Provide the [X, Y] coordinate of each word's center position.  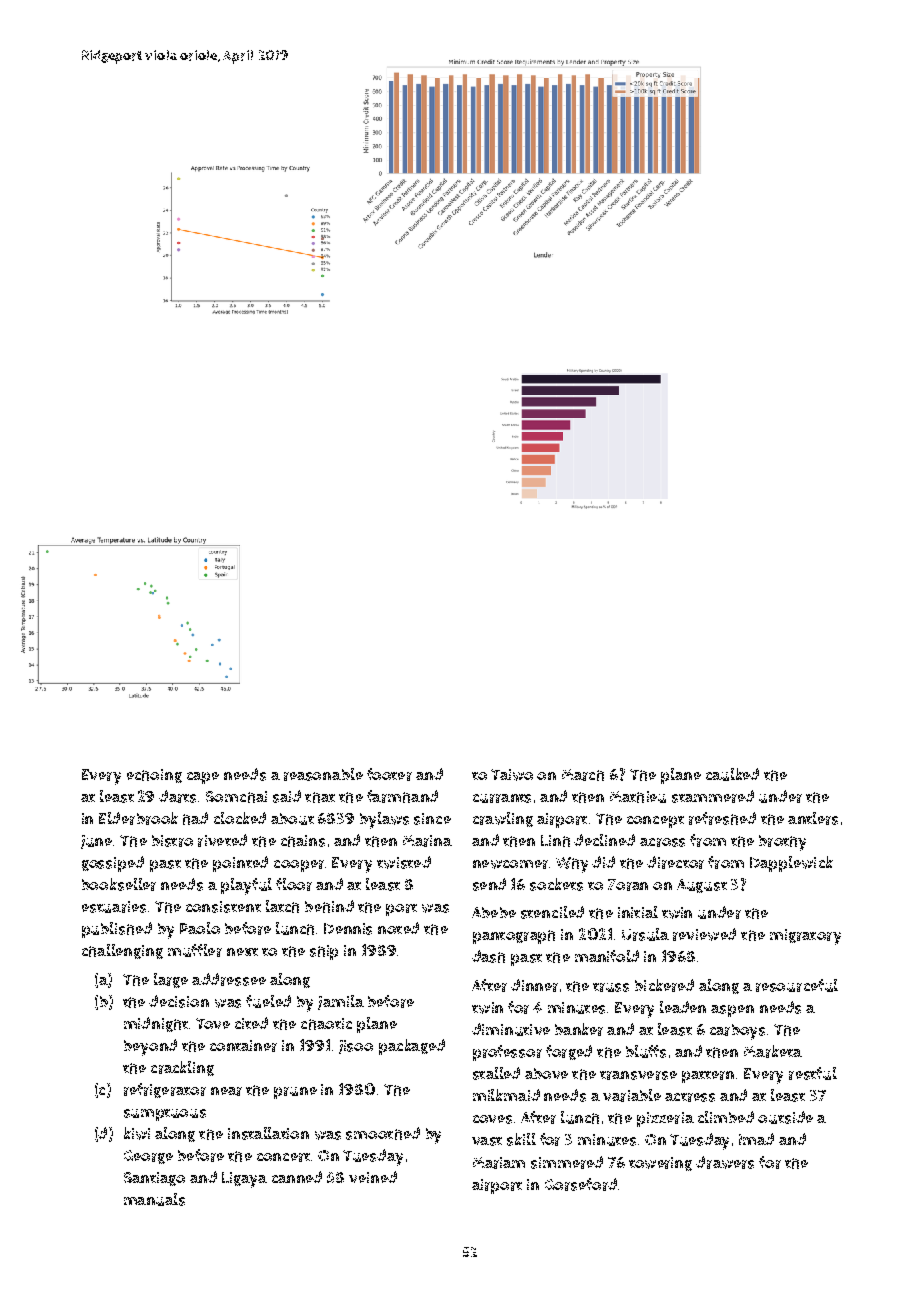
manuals [154, 1199]
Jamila [341, 1002]
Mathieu [638, 797]
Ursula [645, 934]
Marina [427, 841]
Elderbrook [138, 818]
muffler [195, 950]
